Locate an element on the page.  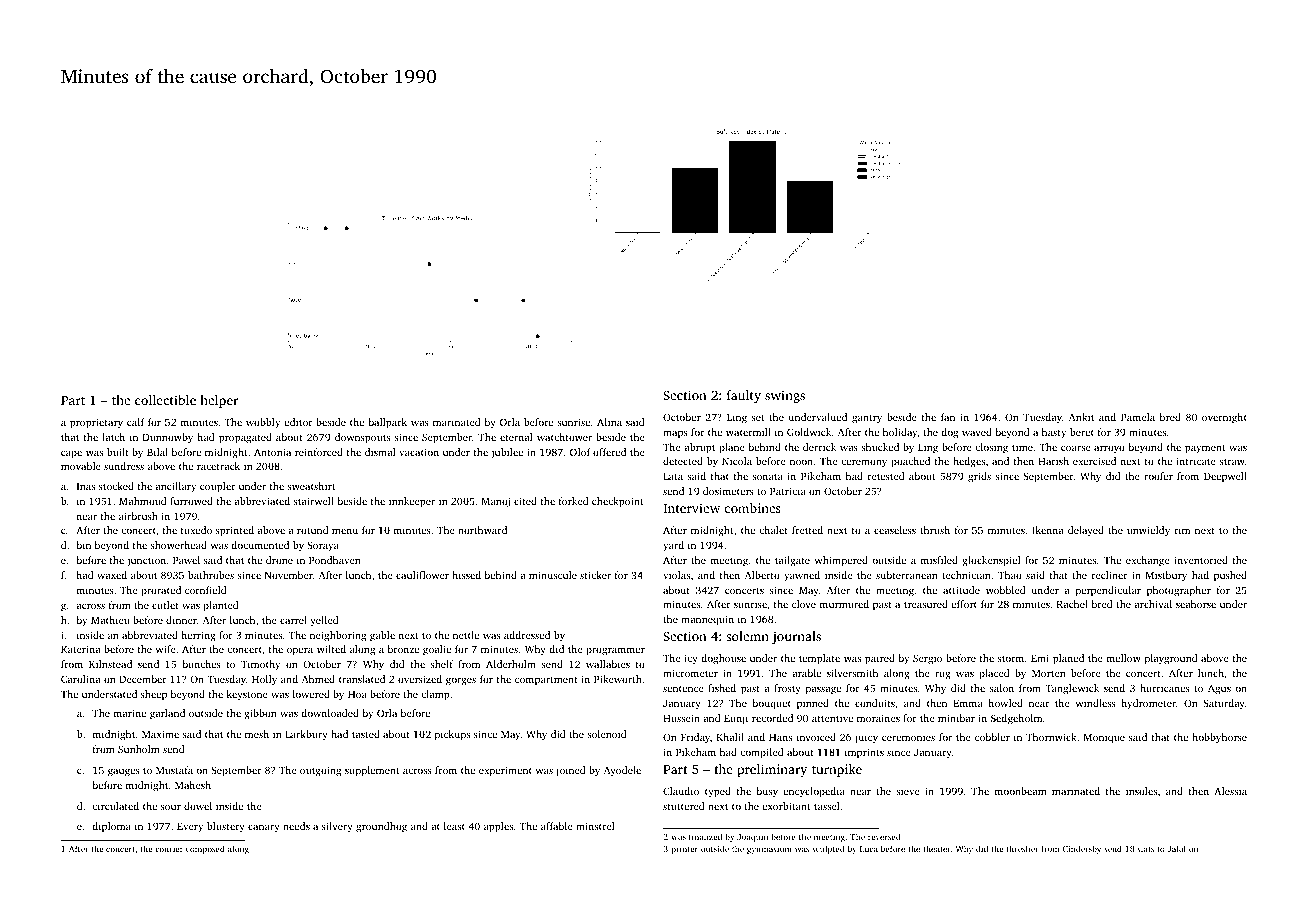
nettle is located at coordinates (466, 635).
